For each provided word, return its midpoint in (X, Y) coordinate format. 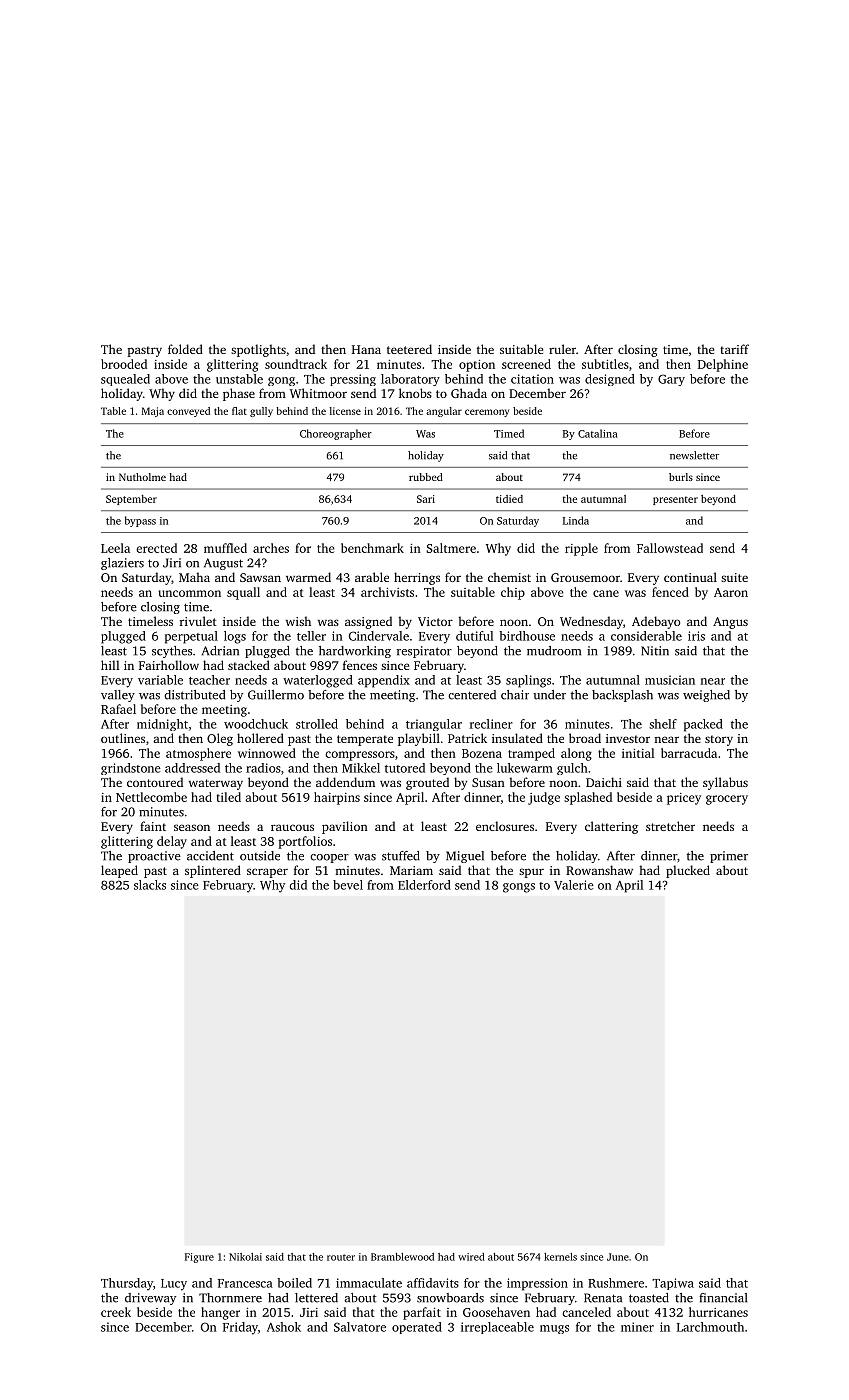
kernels (560, 1257)
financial (723, 1298)
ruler (562, 349)
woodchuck (256, 724)
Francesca (245, 1283)
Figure (199, 1258)
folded (185, 349)
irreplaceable (497, 1328)
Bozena (482, 753)
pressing (353, 380)
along (576, 754)
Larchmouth (710, 1327)
